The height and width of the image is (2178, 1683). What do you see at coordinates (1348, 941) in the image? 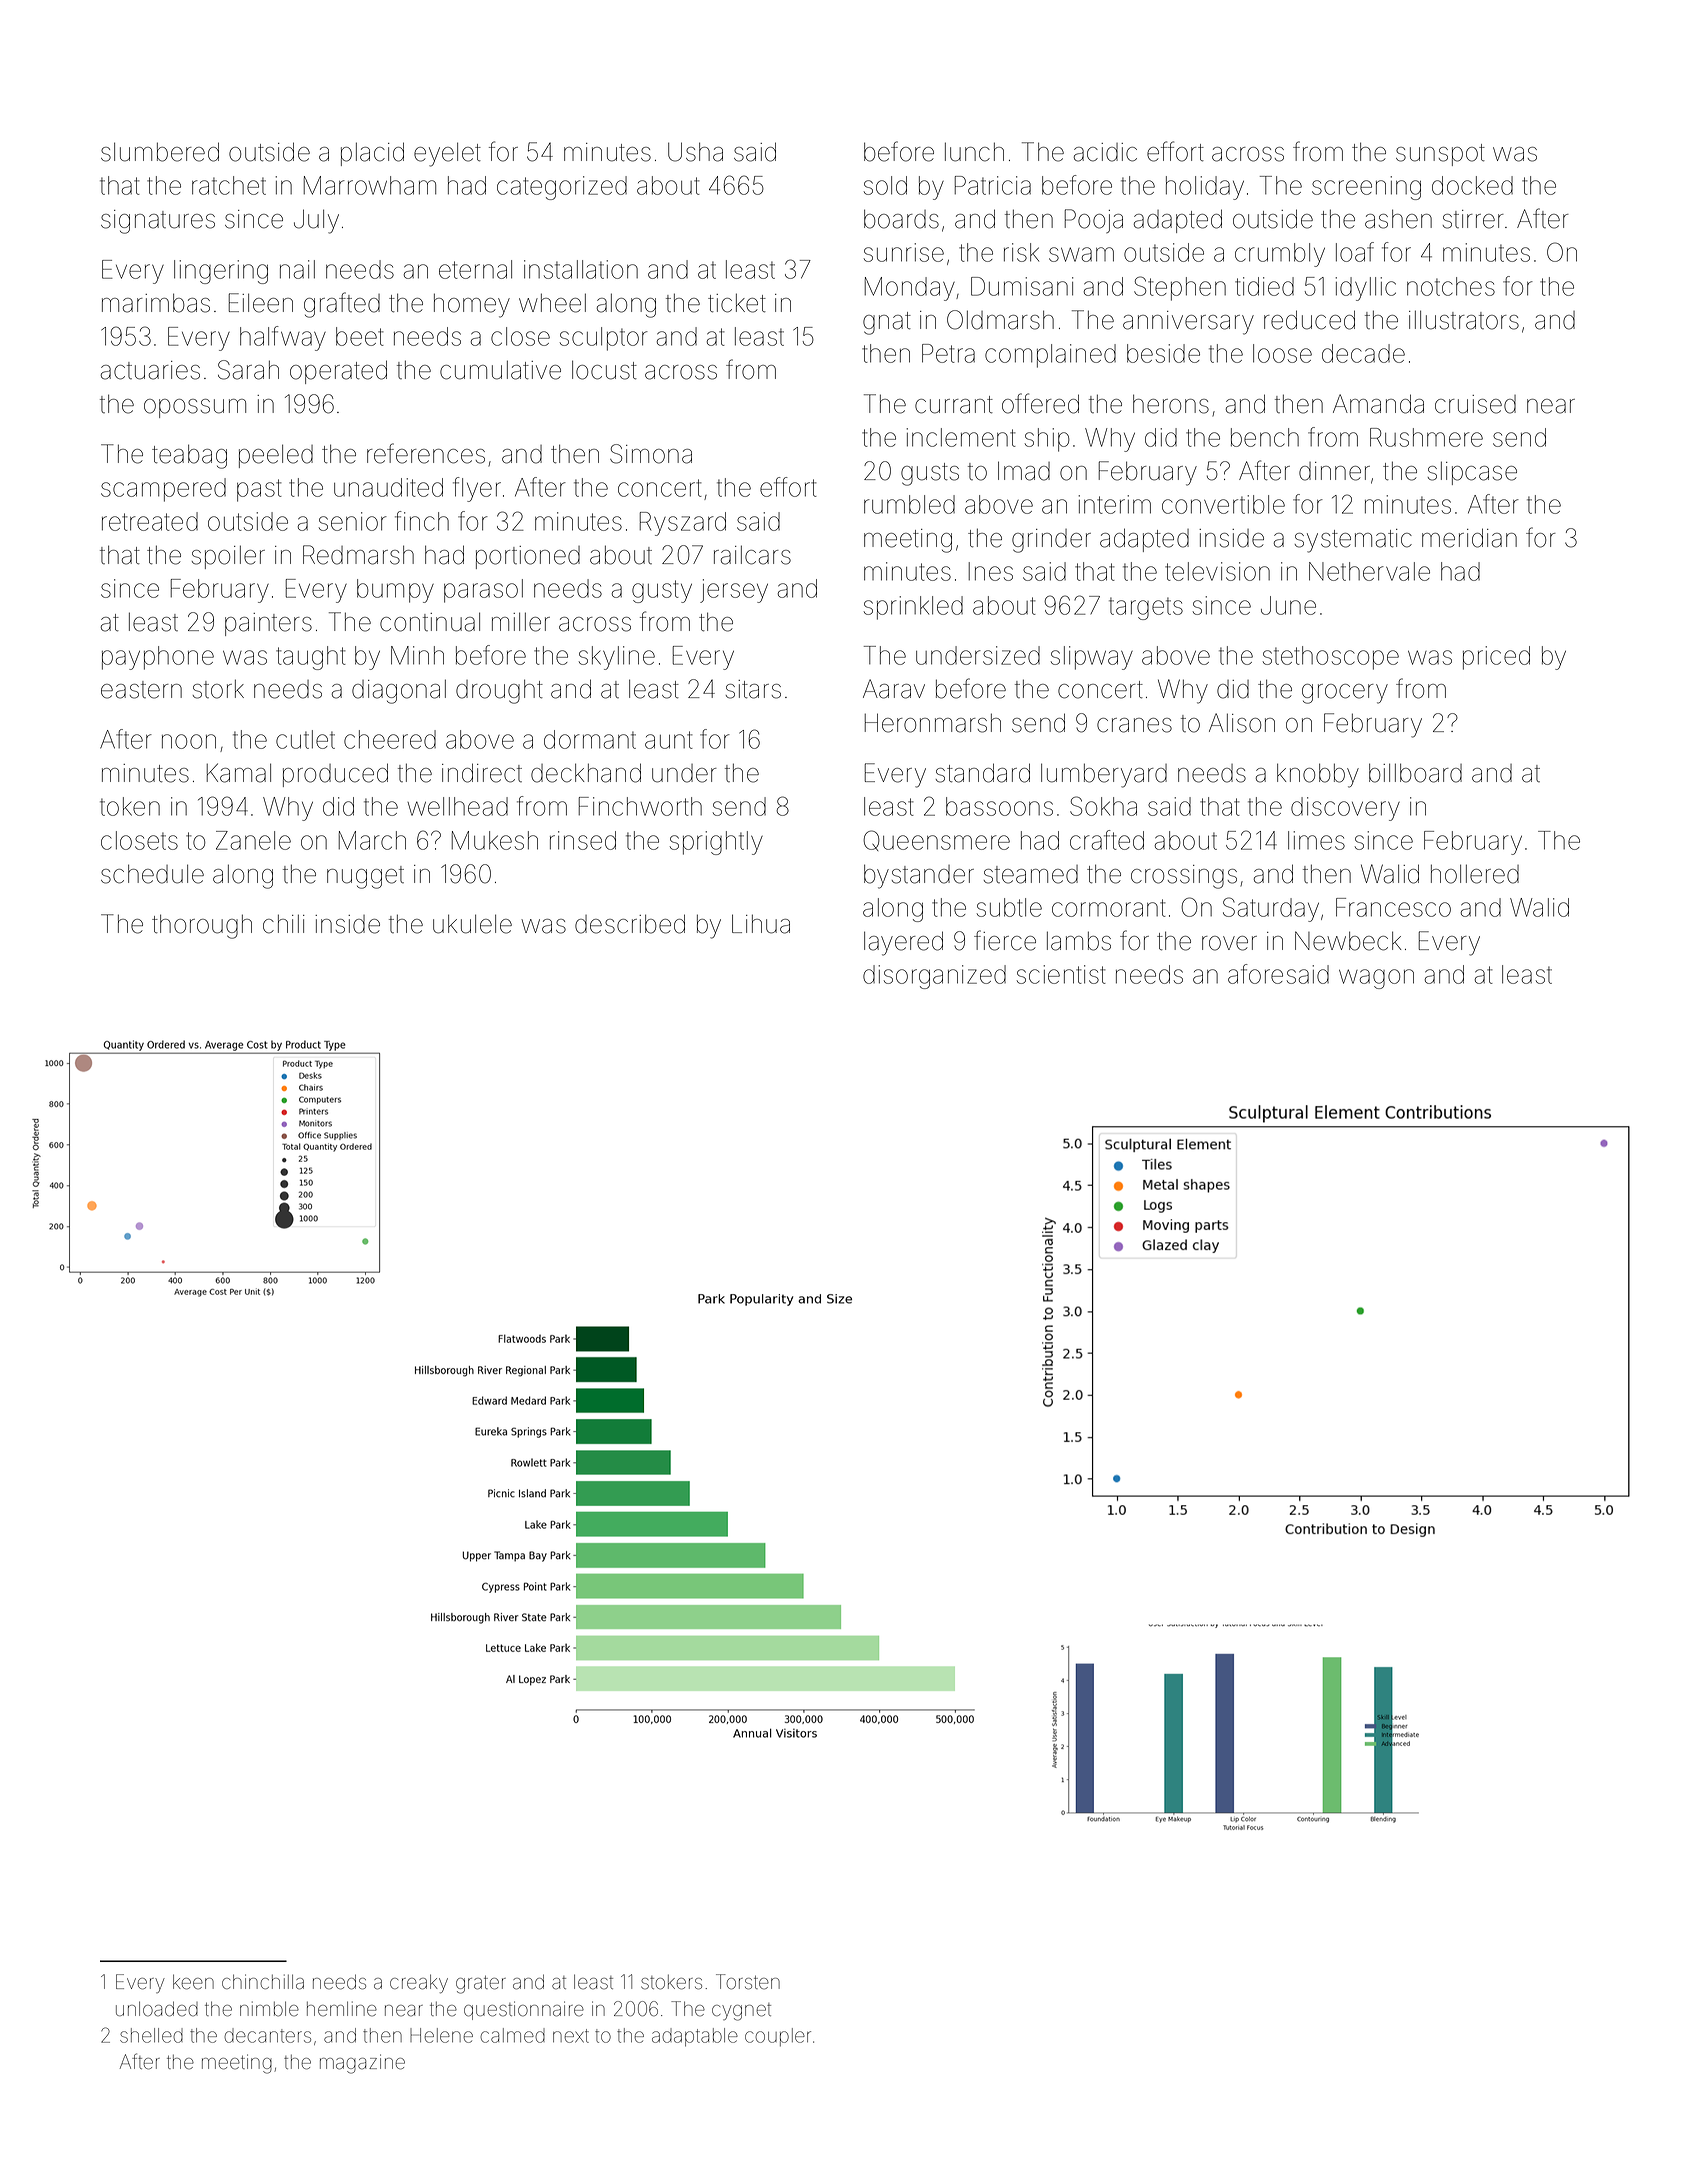
I see `Newbeck` at bounding box center [1348, 941].
